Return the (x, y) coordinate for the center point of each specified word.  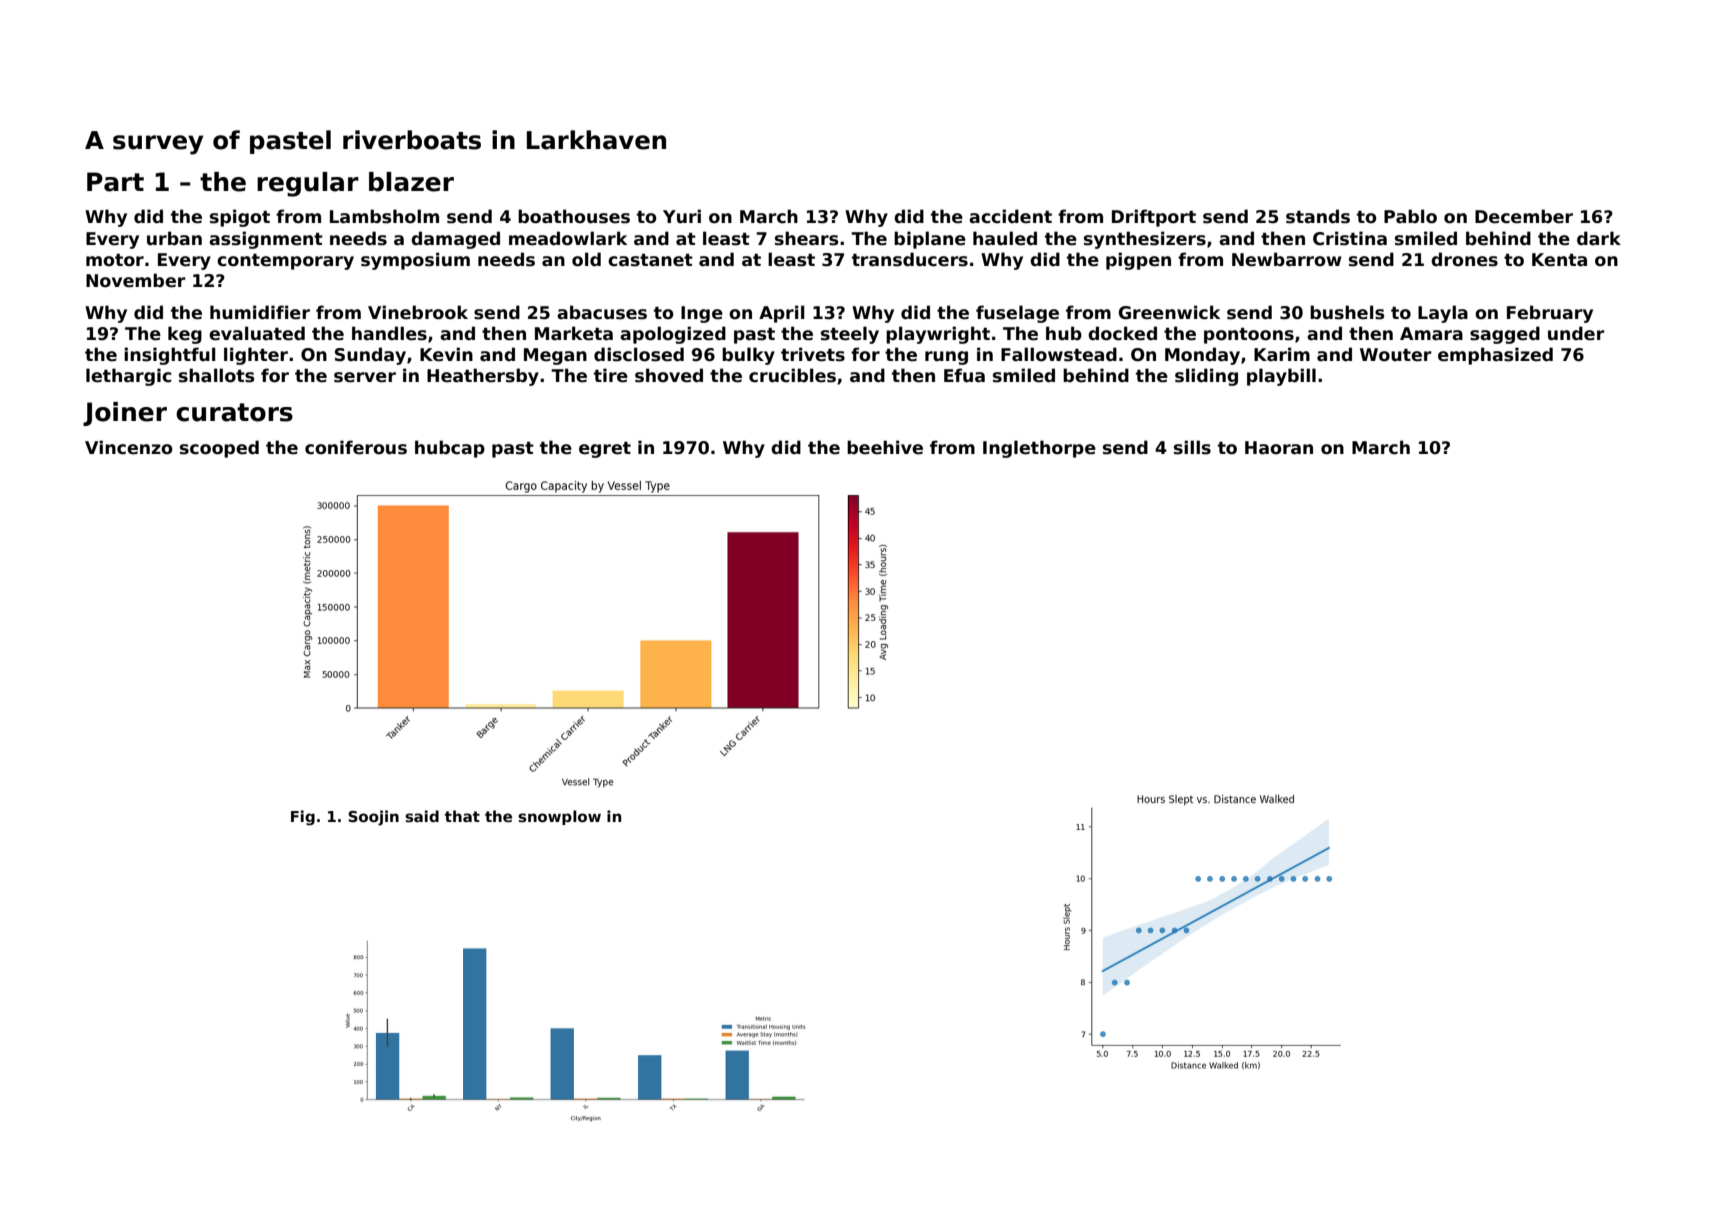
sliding (1206, 377)
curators (234, 412)
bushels (1347, 312)
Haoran (1279, 448)
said (422, 816)
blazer (411, 182)
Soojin (373, 818)
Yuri (682, 216)
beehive (885, 447)
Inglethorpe (1039, 449)
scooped (219, 449)
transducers (910, 259)
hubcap (450, 449)
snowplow (559, 817)
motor (115, 260)
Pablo (1410, 216)
